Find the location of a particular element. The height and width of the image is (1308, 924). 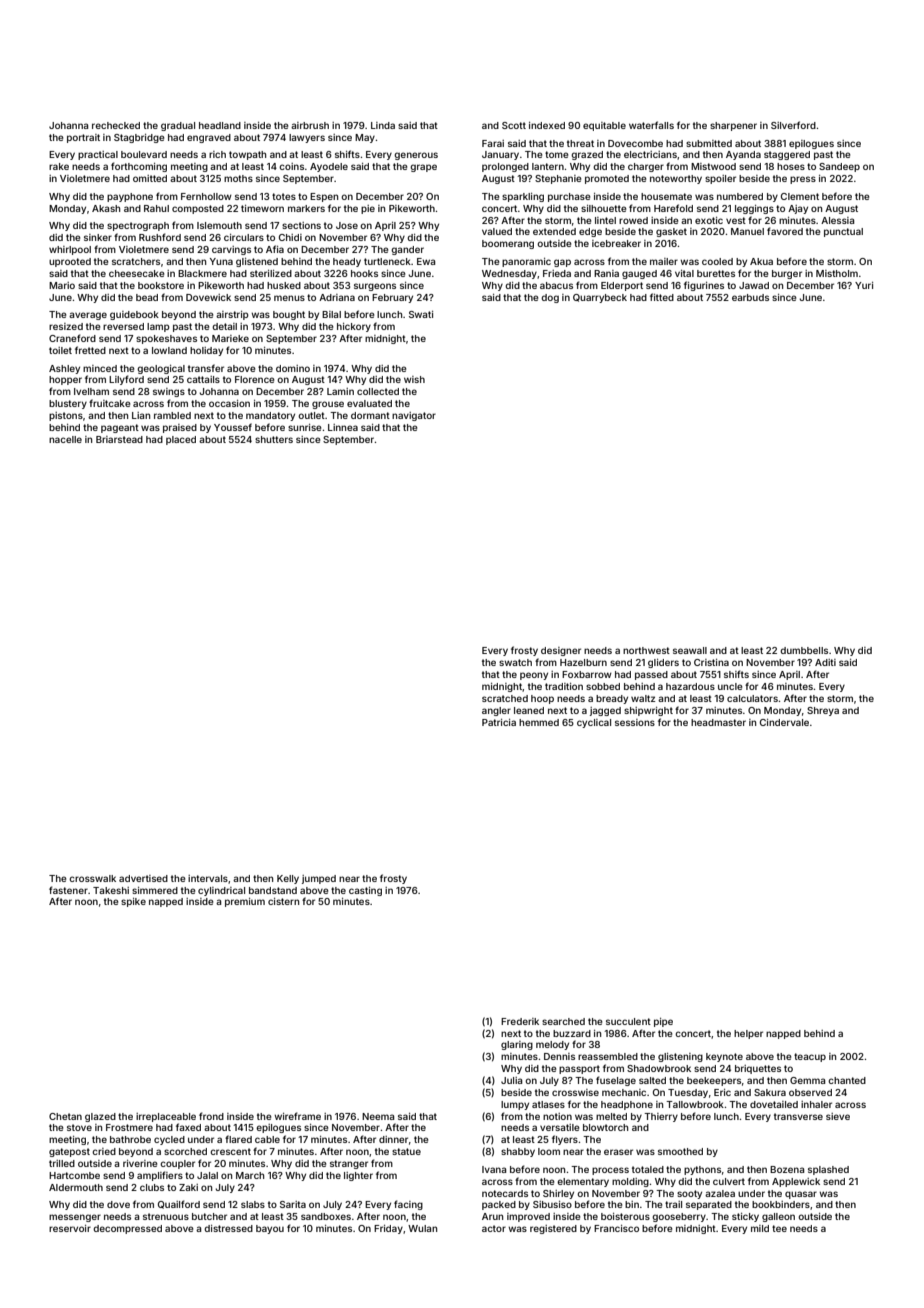

swatch is located at coordinates (515, 662).
